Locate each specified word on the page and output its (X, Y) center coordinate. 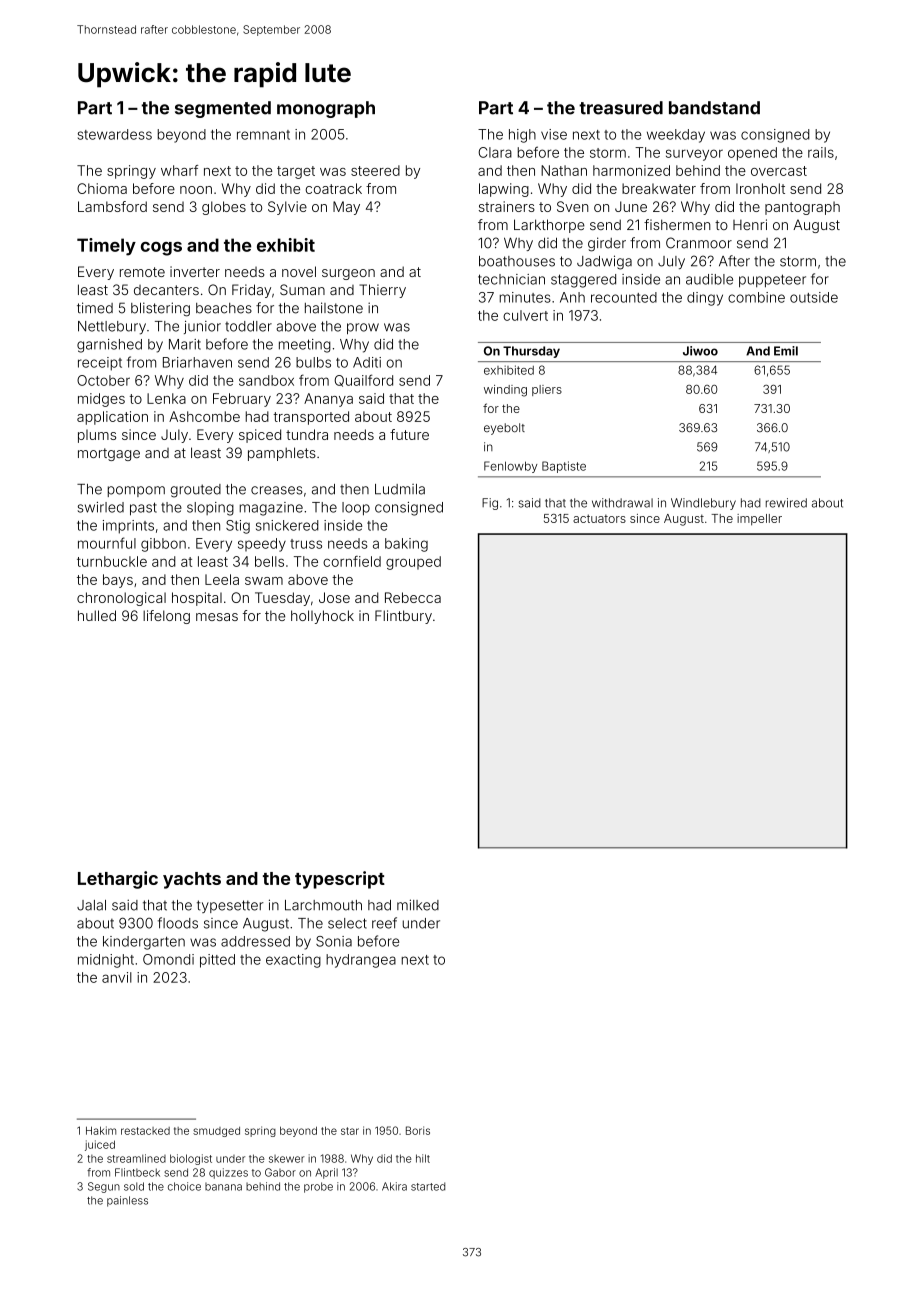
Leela (222, 579)
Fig (490, 504)
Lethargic (118, 880)
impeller (759, 520)
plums (97, 436)
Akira (394, 1186)
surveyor (694, 155)
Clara (495, 152)
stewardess (115, 134)
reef (384, 923)
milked (418, 905)
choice (184, 1186)
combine (756, 297)
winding (505, 391)
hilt (423, 1158)
